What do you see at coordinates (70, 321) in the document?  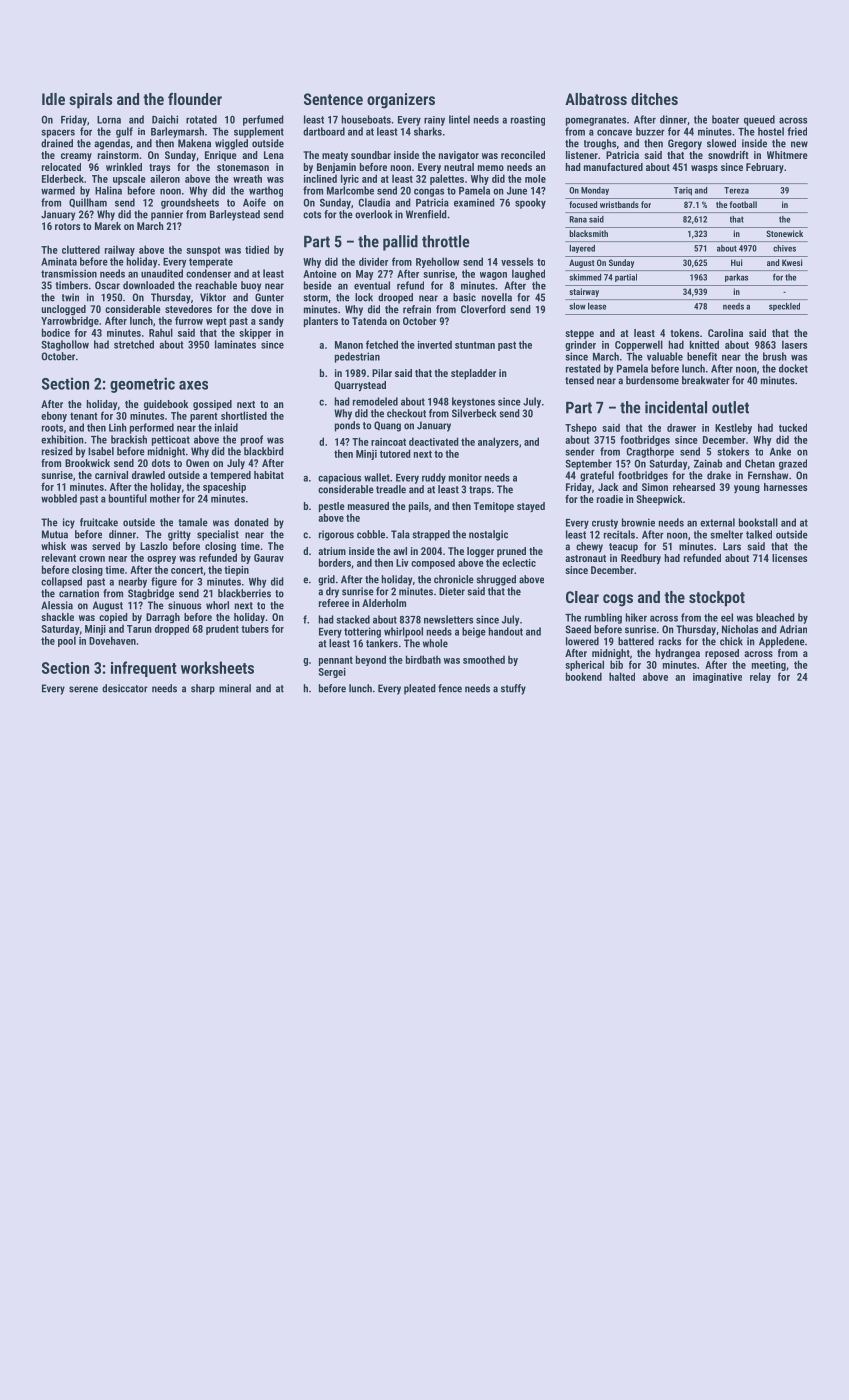 I see `Yarrowbridge` at bounding box center [70, 321].
